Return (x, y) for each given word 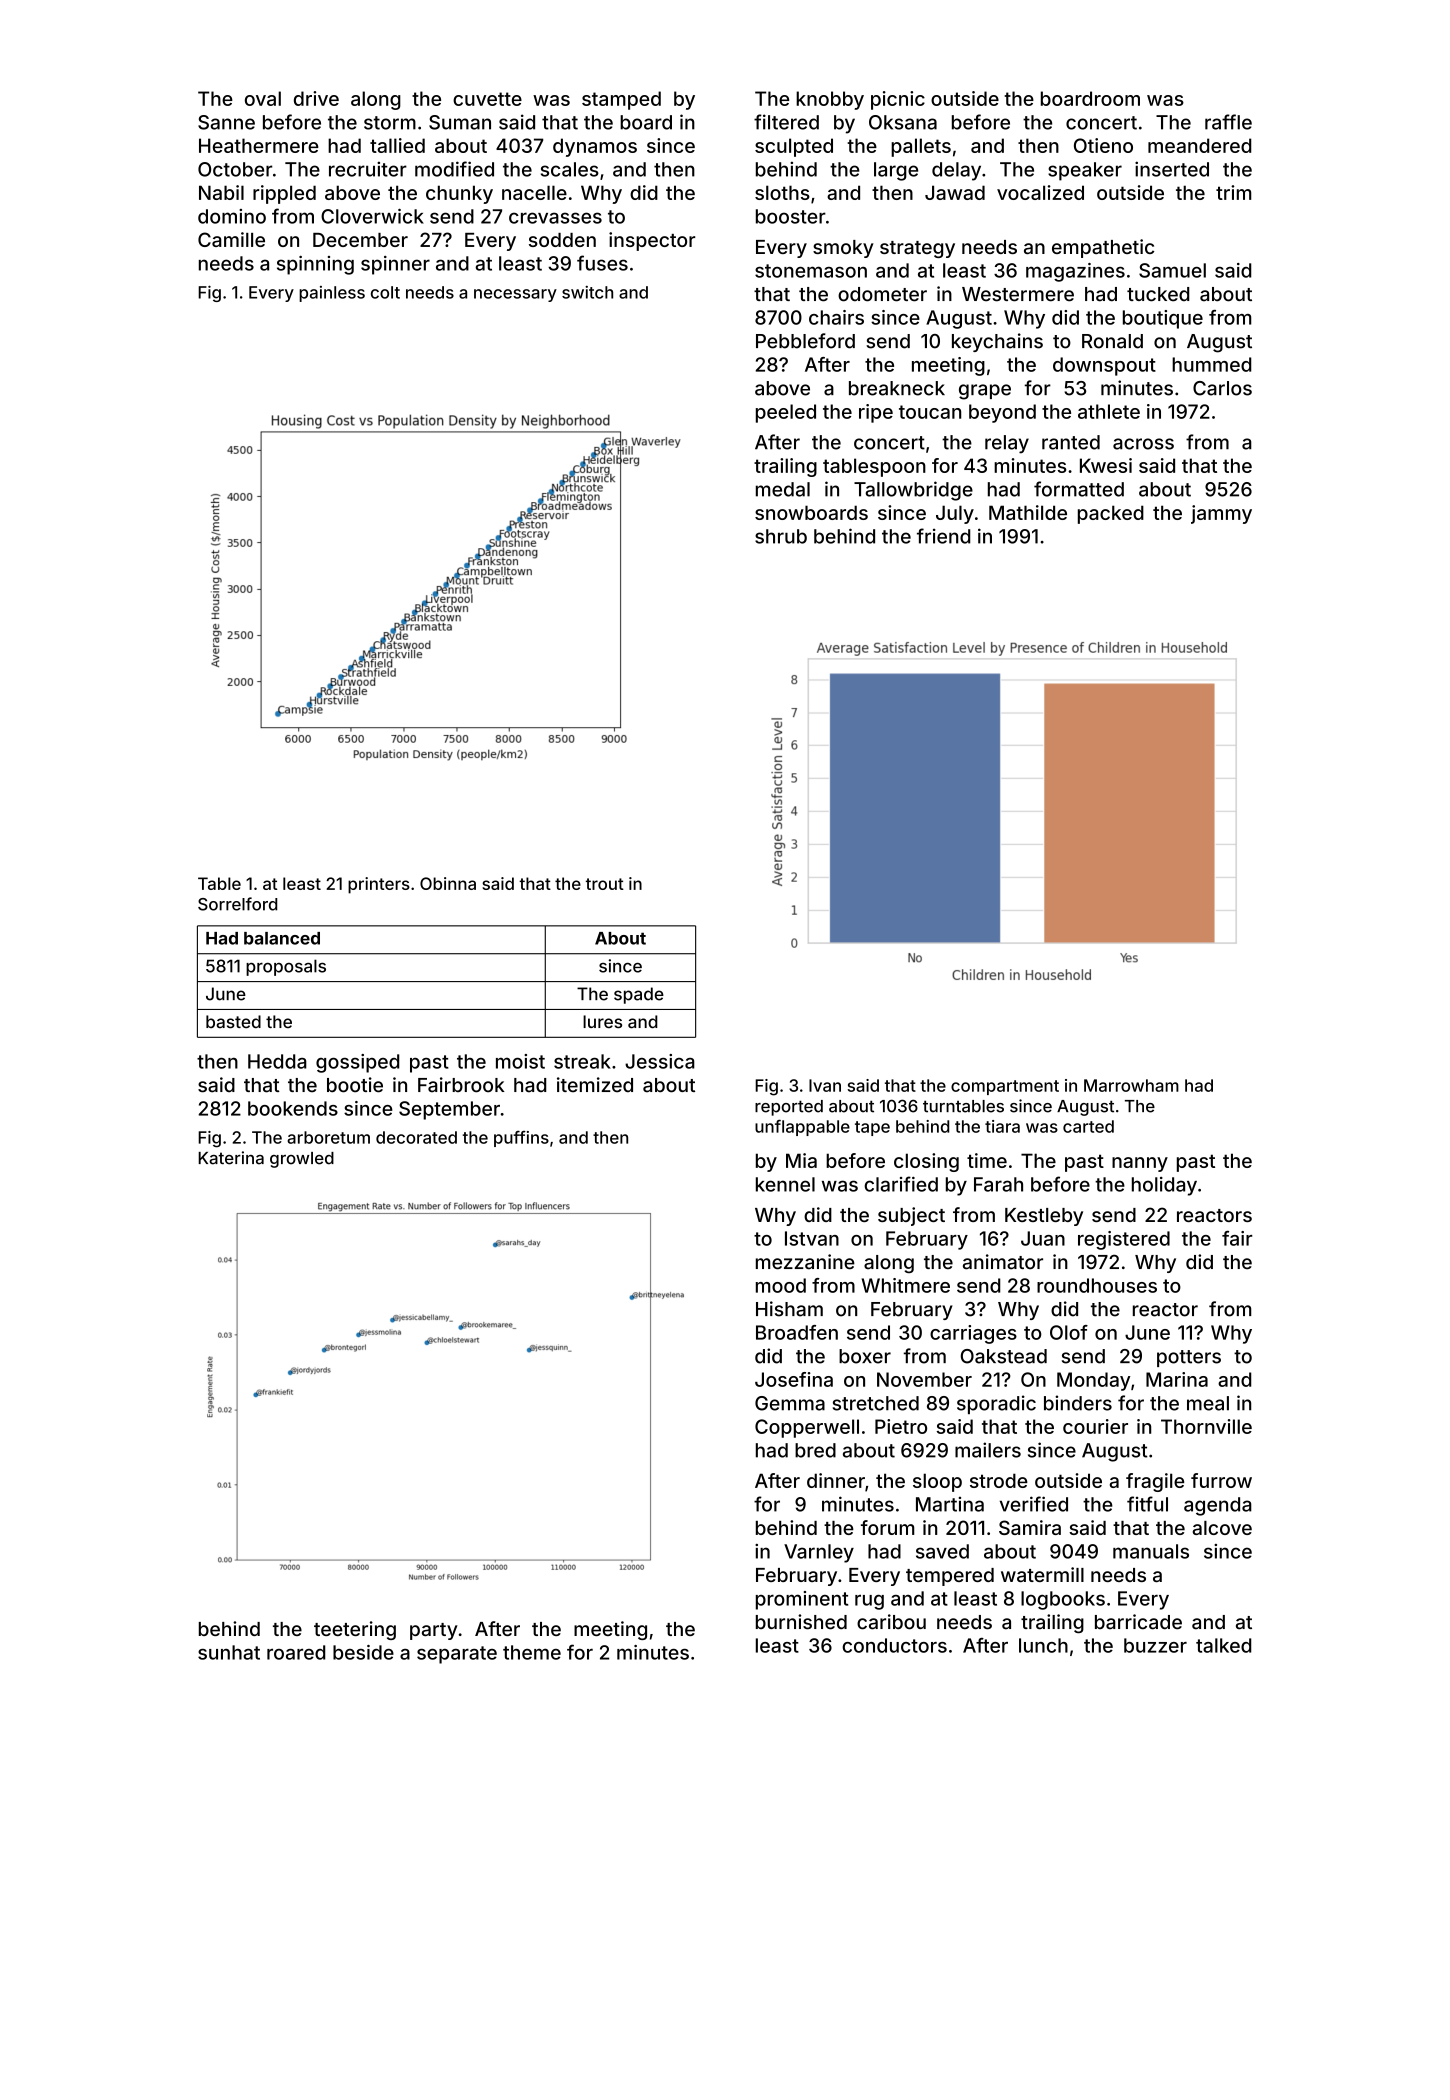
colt (385, 292)
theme (532, 1652)
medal (783, 489)
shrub (781, 536)
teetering (355, 1630)
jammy (1221, 514)
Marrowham (1131, 1085)
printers (379, 885)
